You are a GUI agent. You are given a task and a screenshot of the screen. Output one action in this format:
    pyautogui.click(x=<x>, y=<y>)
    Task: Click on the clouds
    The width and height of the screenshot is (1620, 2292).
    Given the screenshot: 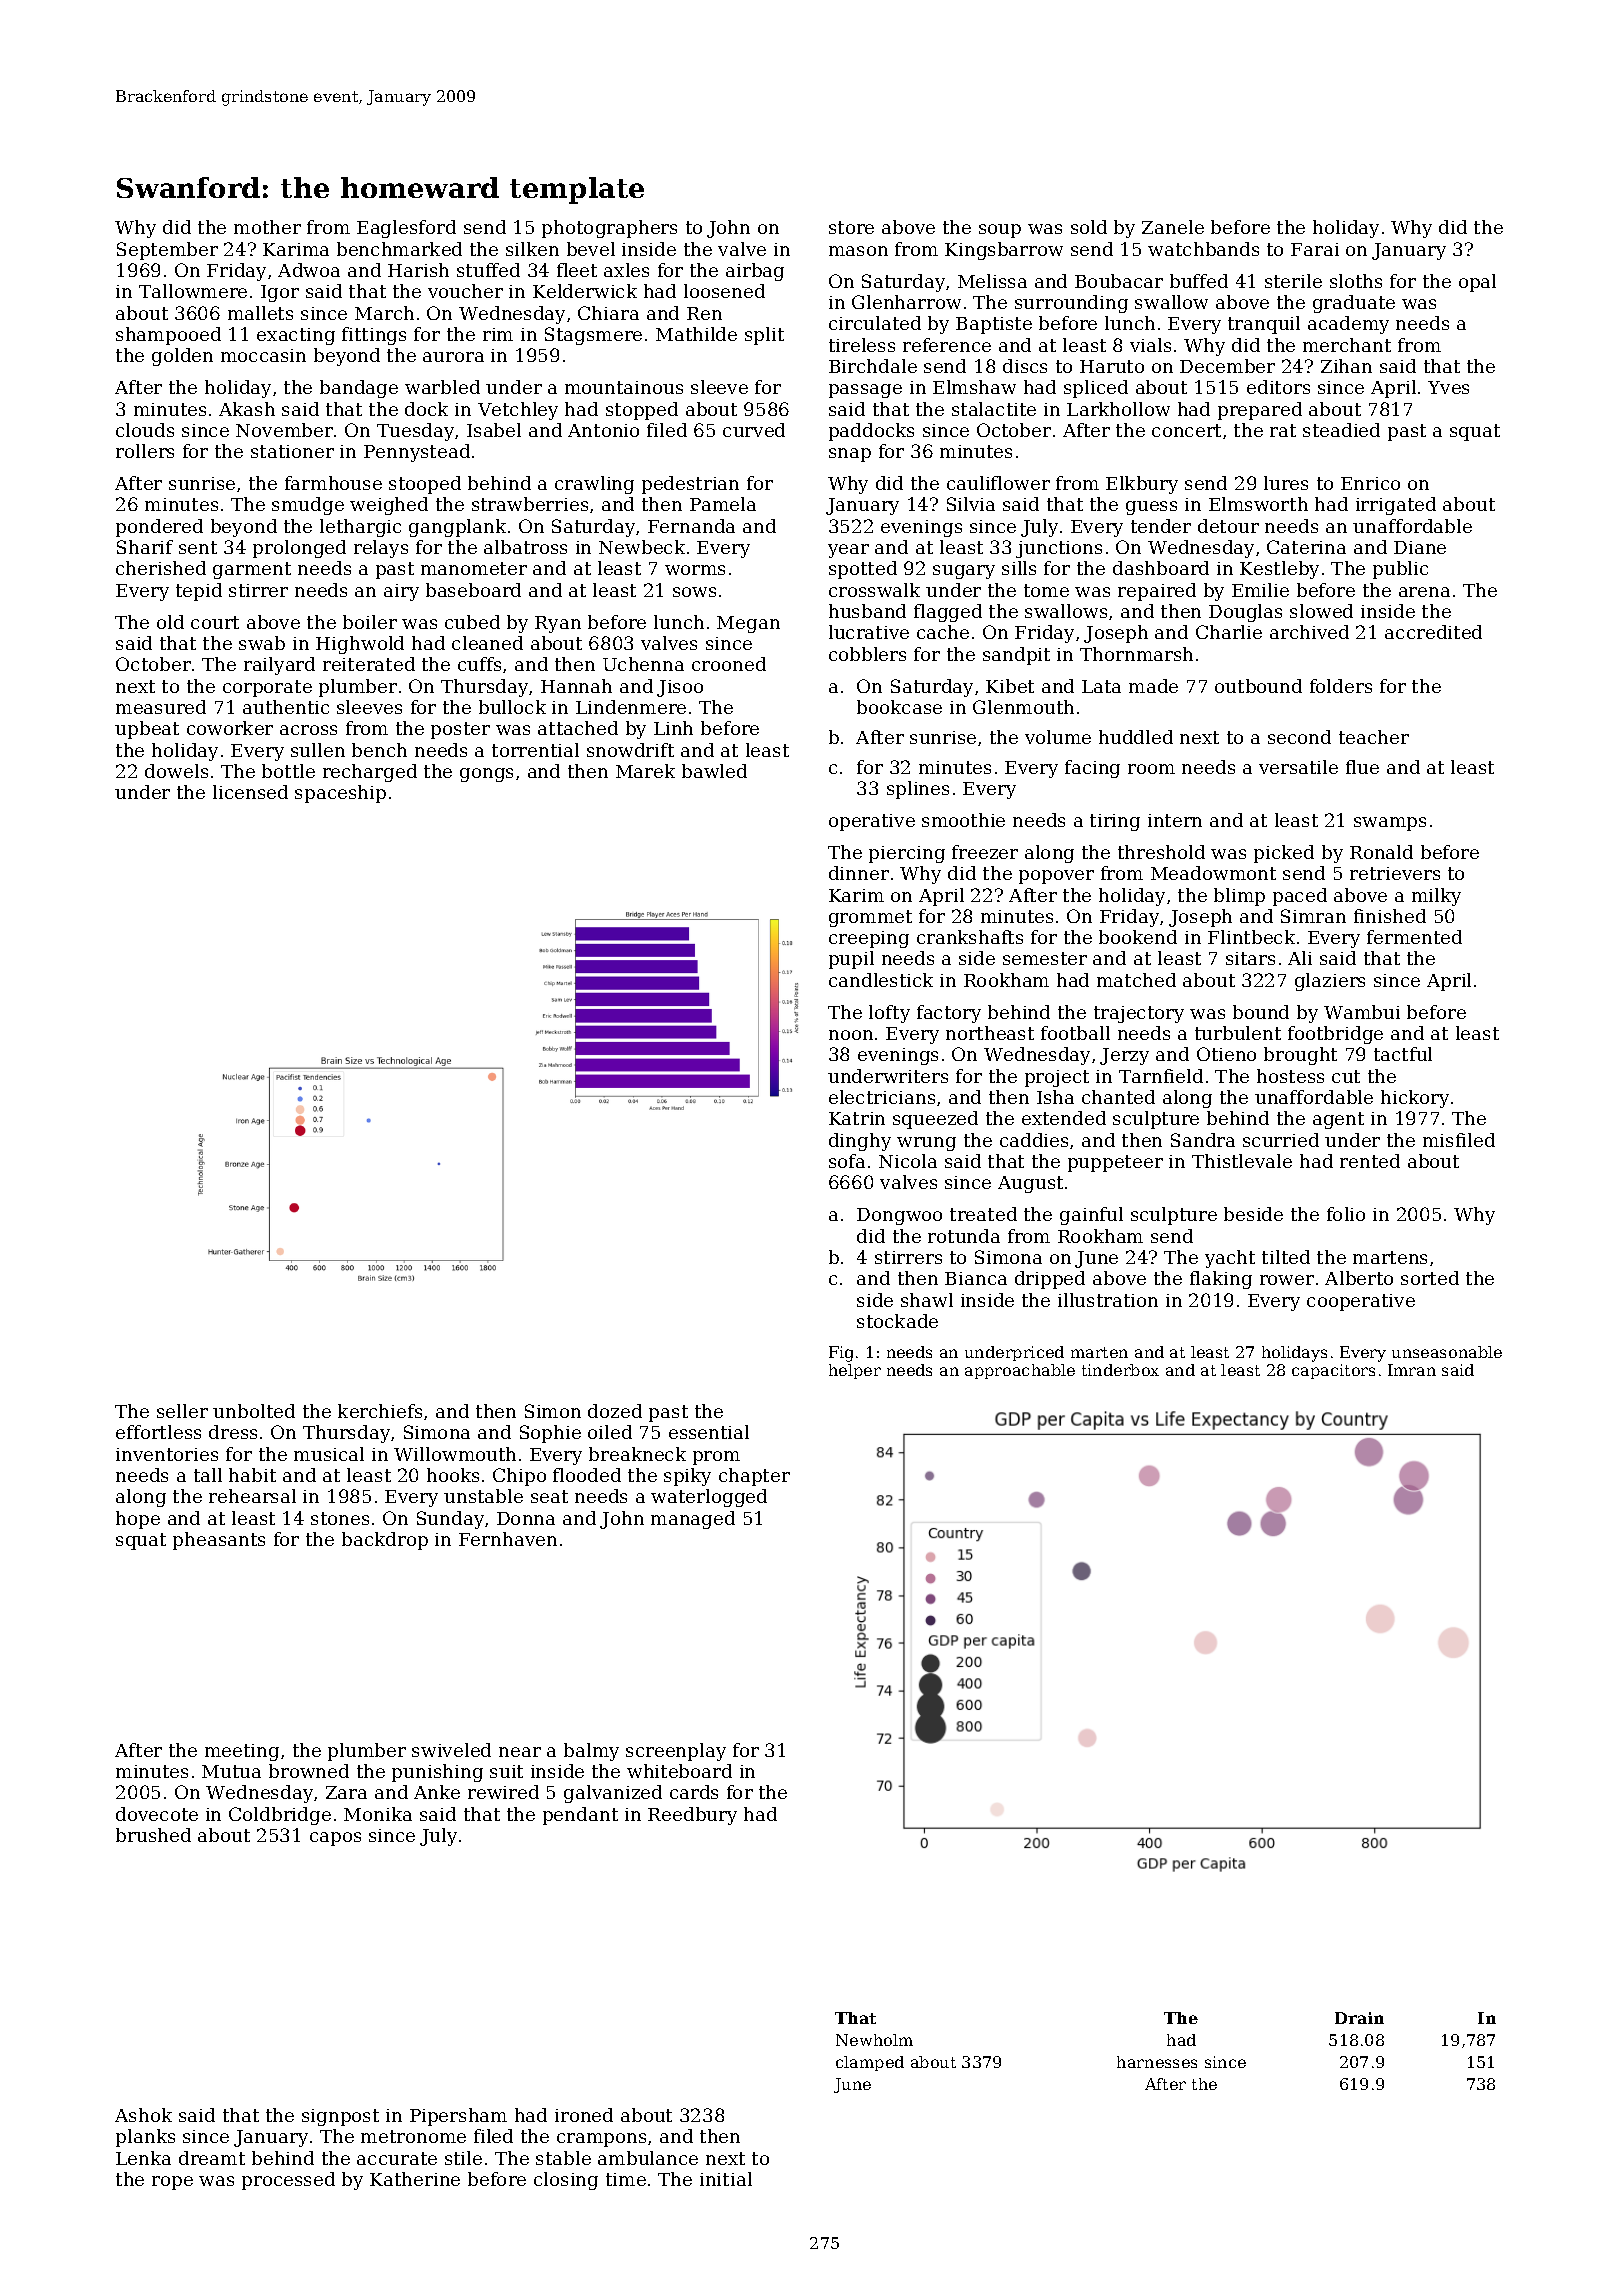 What is the action you would take?
    pyautogui.click(x=145, y=430)
